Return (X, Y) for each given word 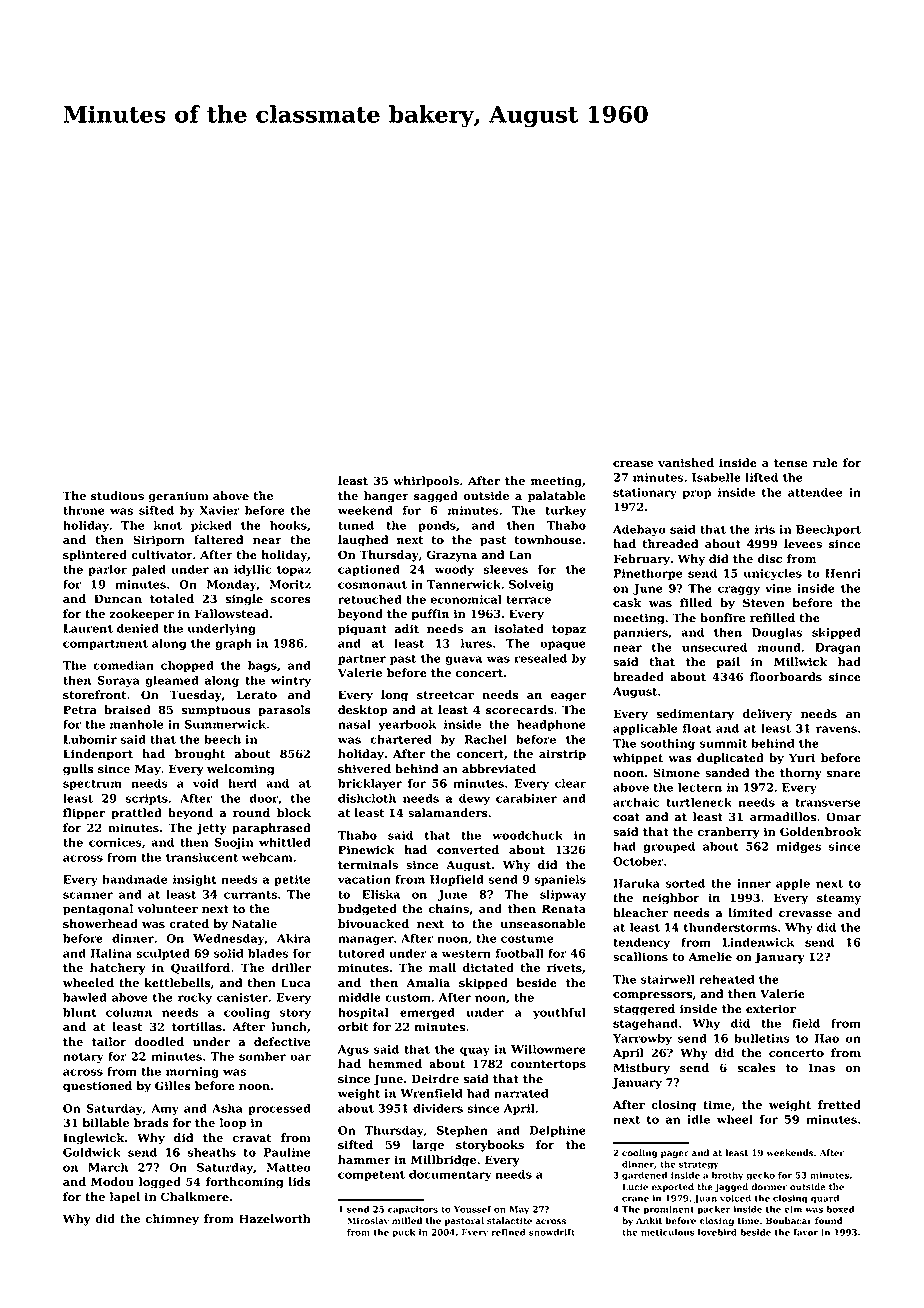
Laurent (88, 628)
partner (362, 660)
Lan (520, 554)
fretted (839, 1105)
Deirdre (435, 1079)
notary (83, 1058)
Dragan (838, 648)
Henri (843, 573)
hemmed (395, 1064)
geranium (178, 497)
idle (698, 1119)
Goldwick (92, 1152)
